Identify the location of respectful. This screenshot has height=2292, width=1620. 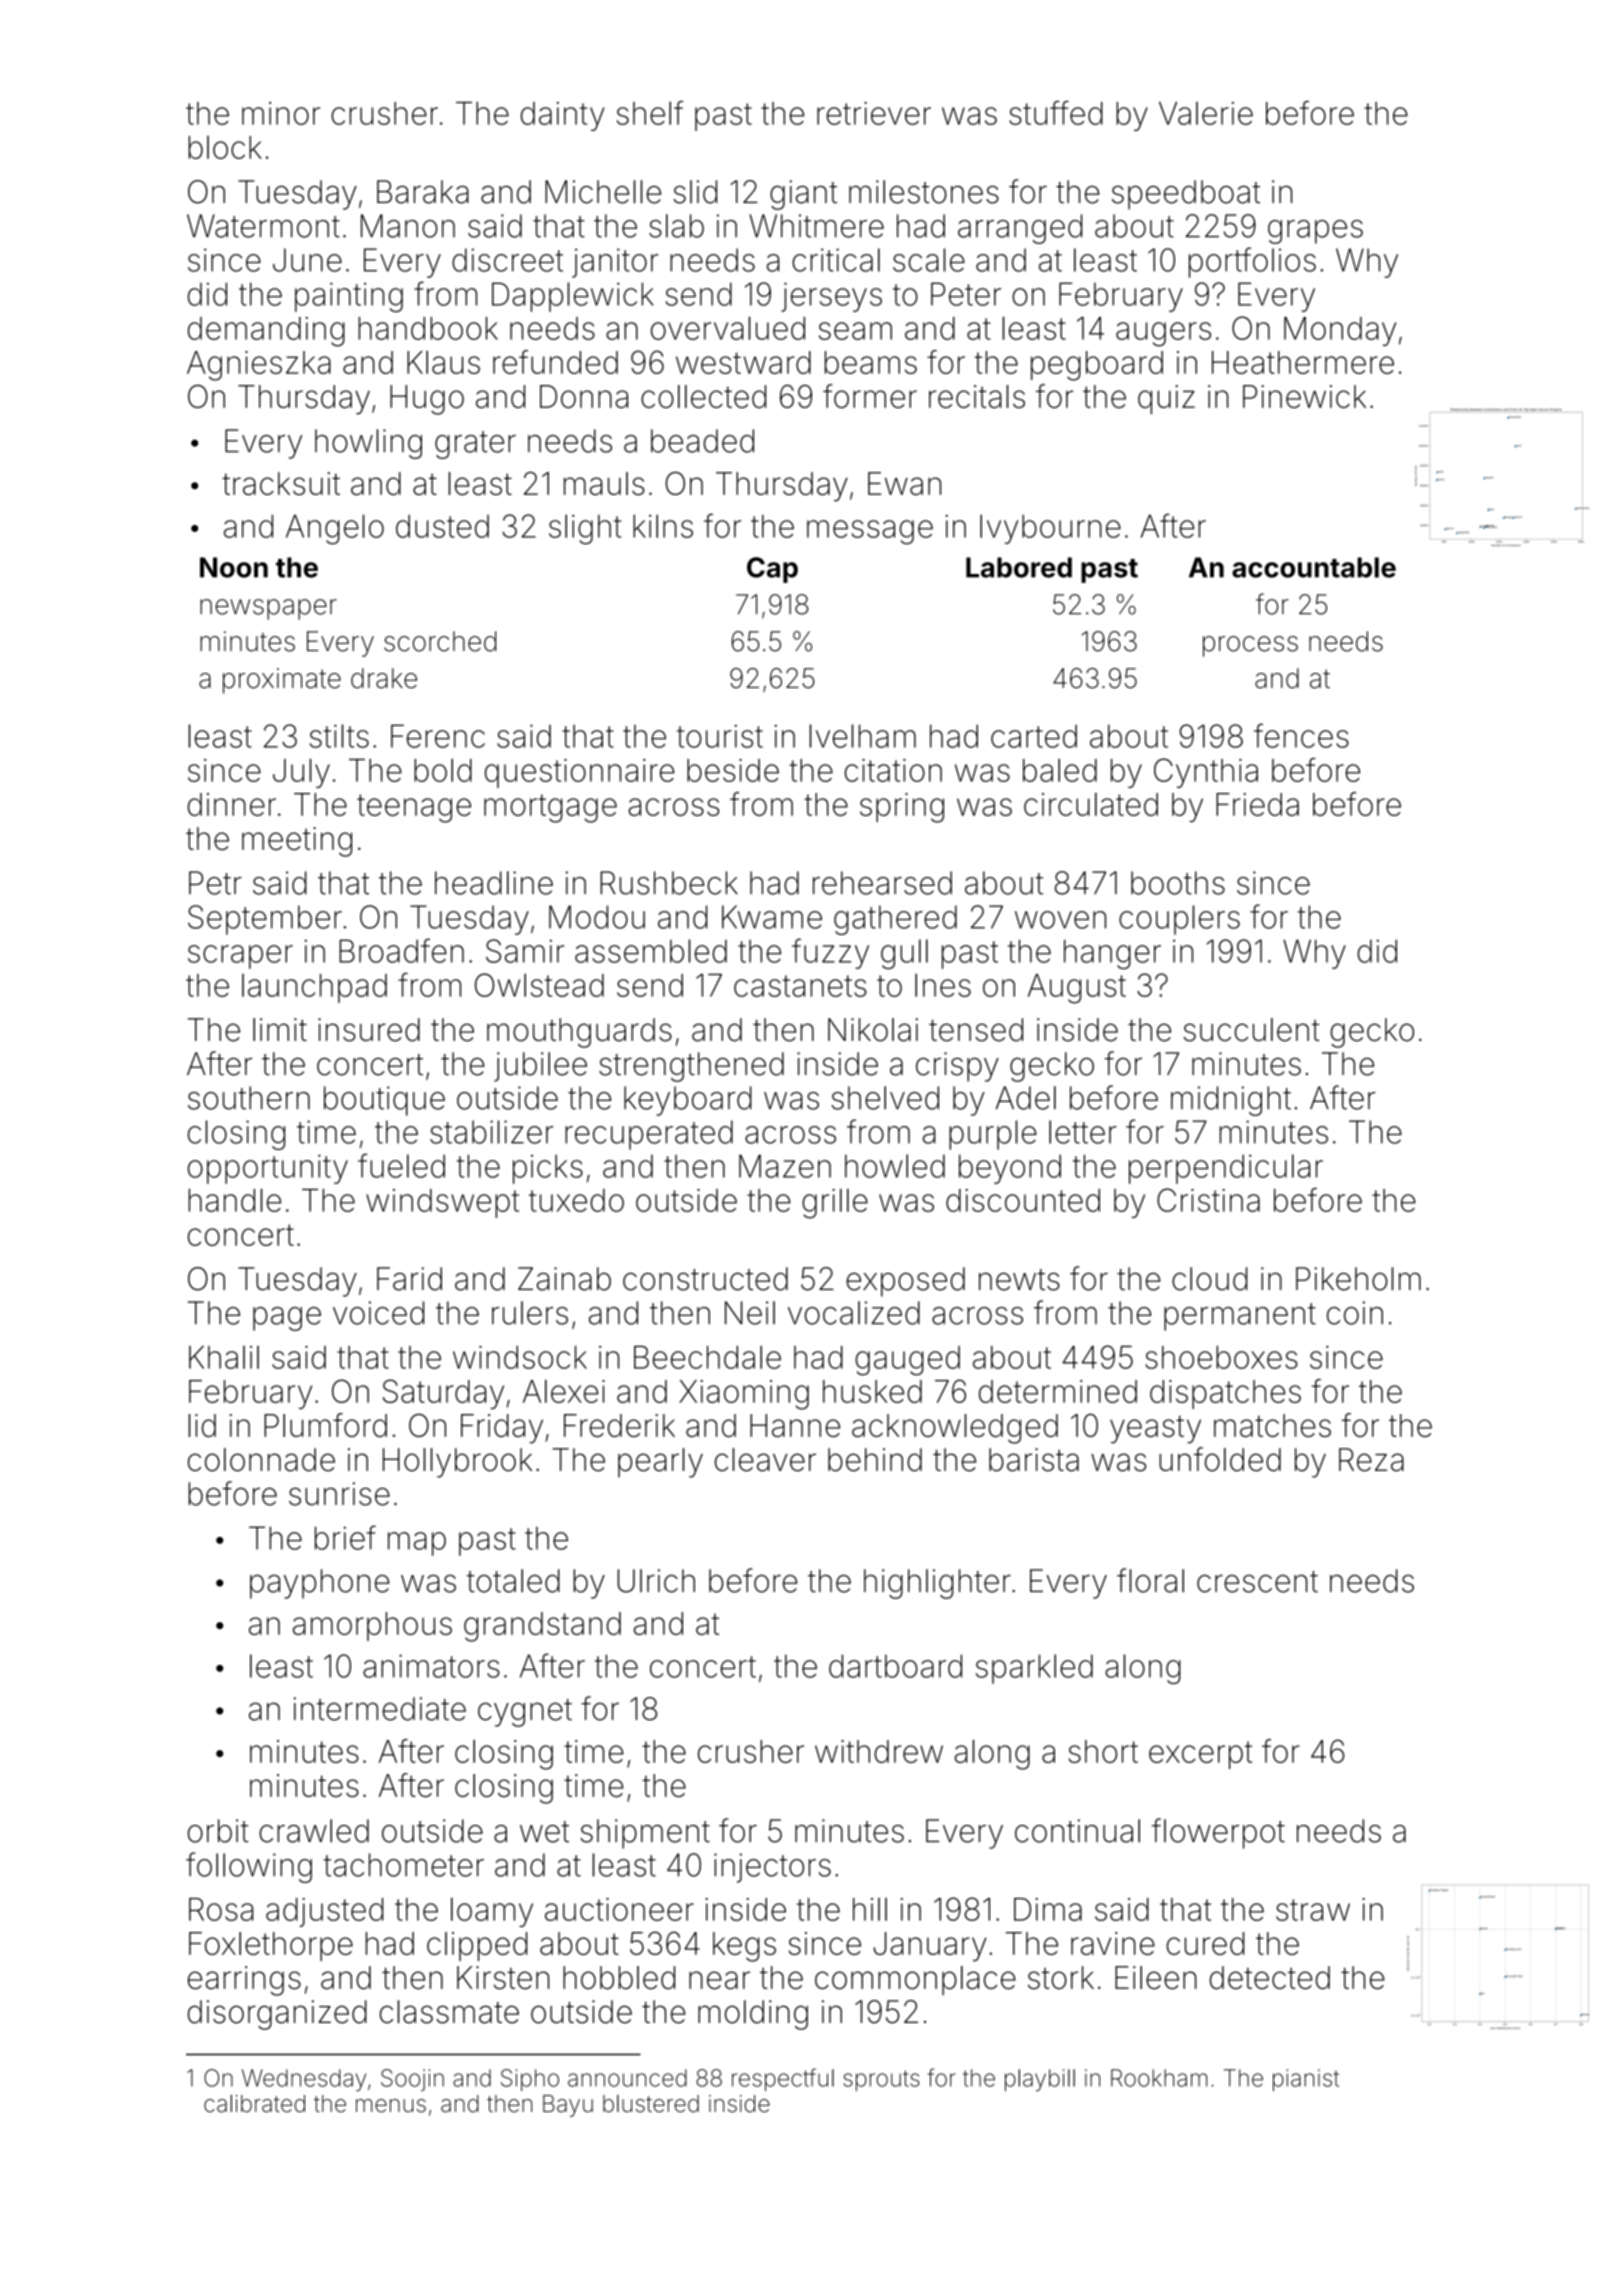
(783, 2079).
